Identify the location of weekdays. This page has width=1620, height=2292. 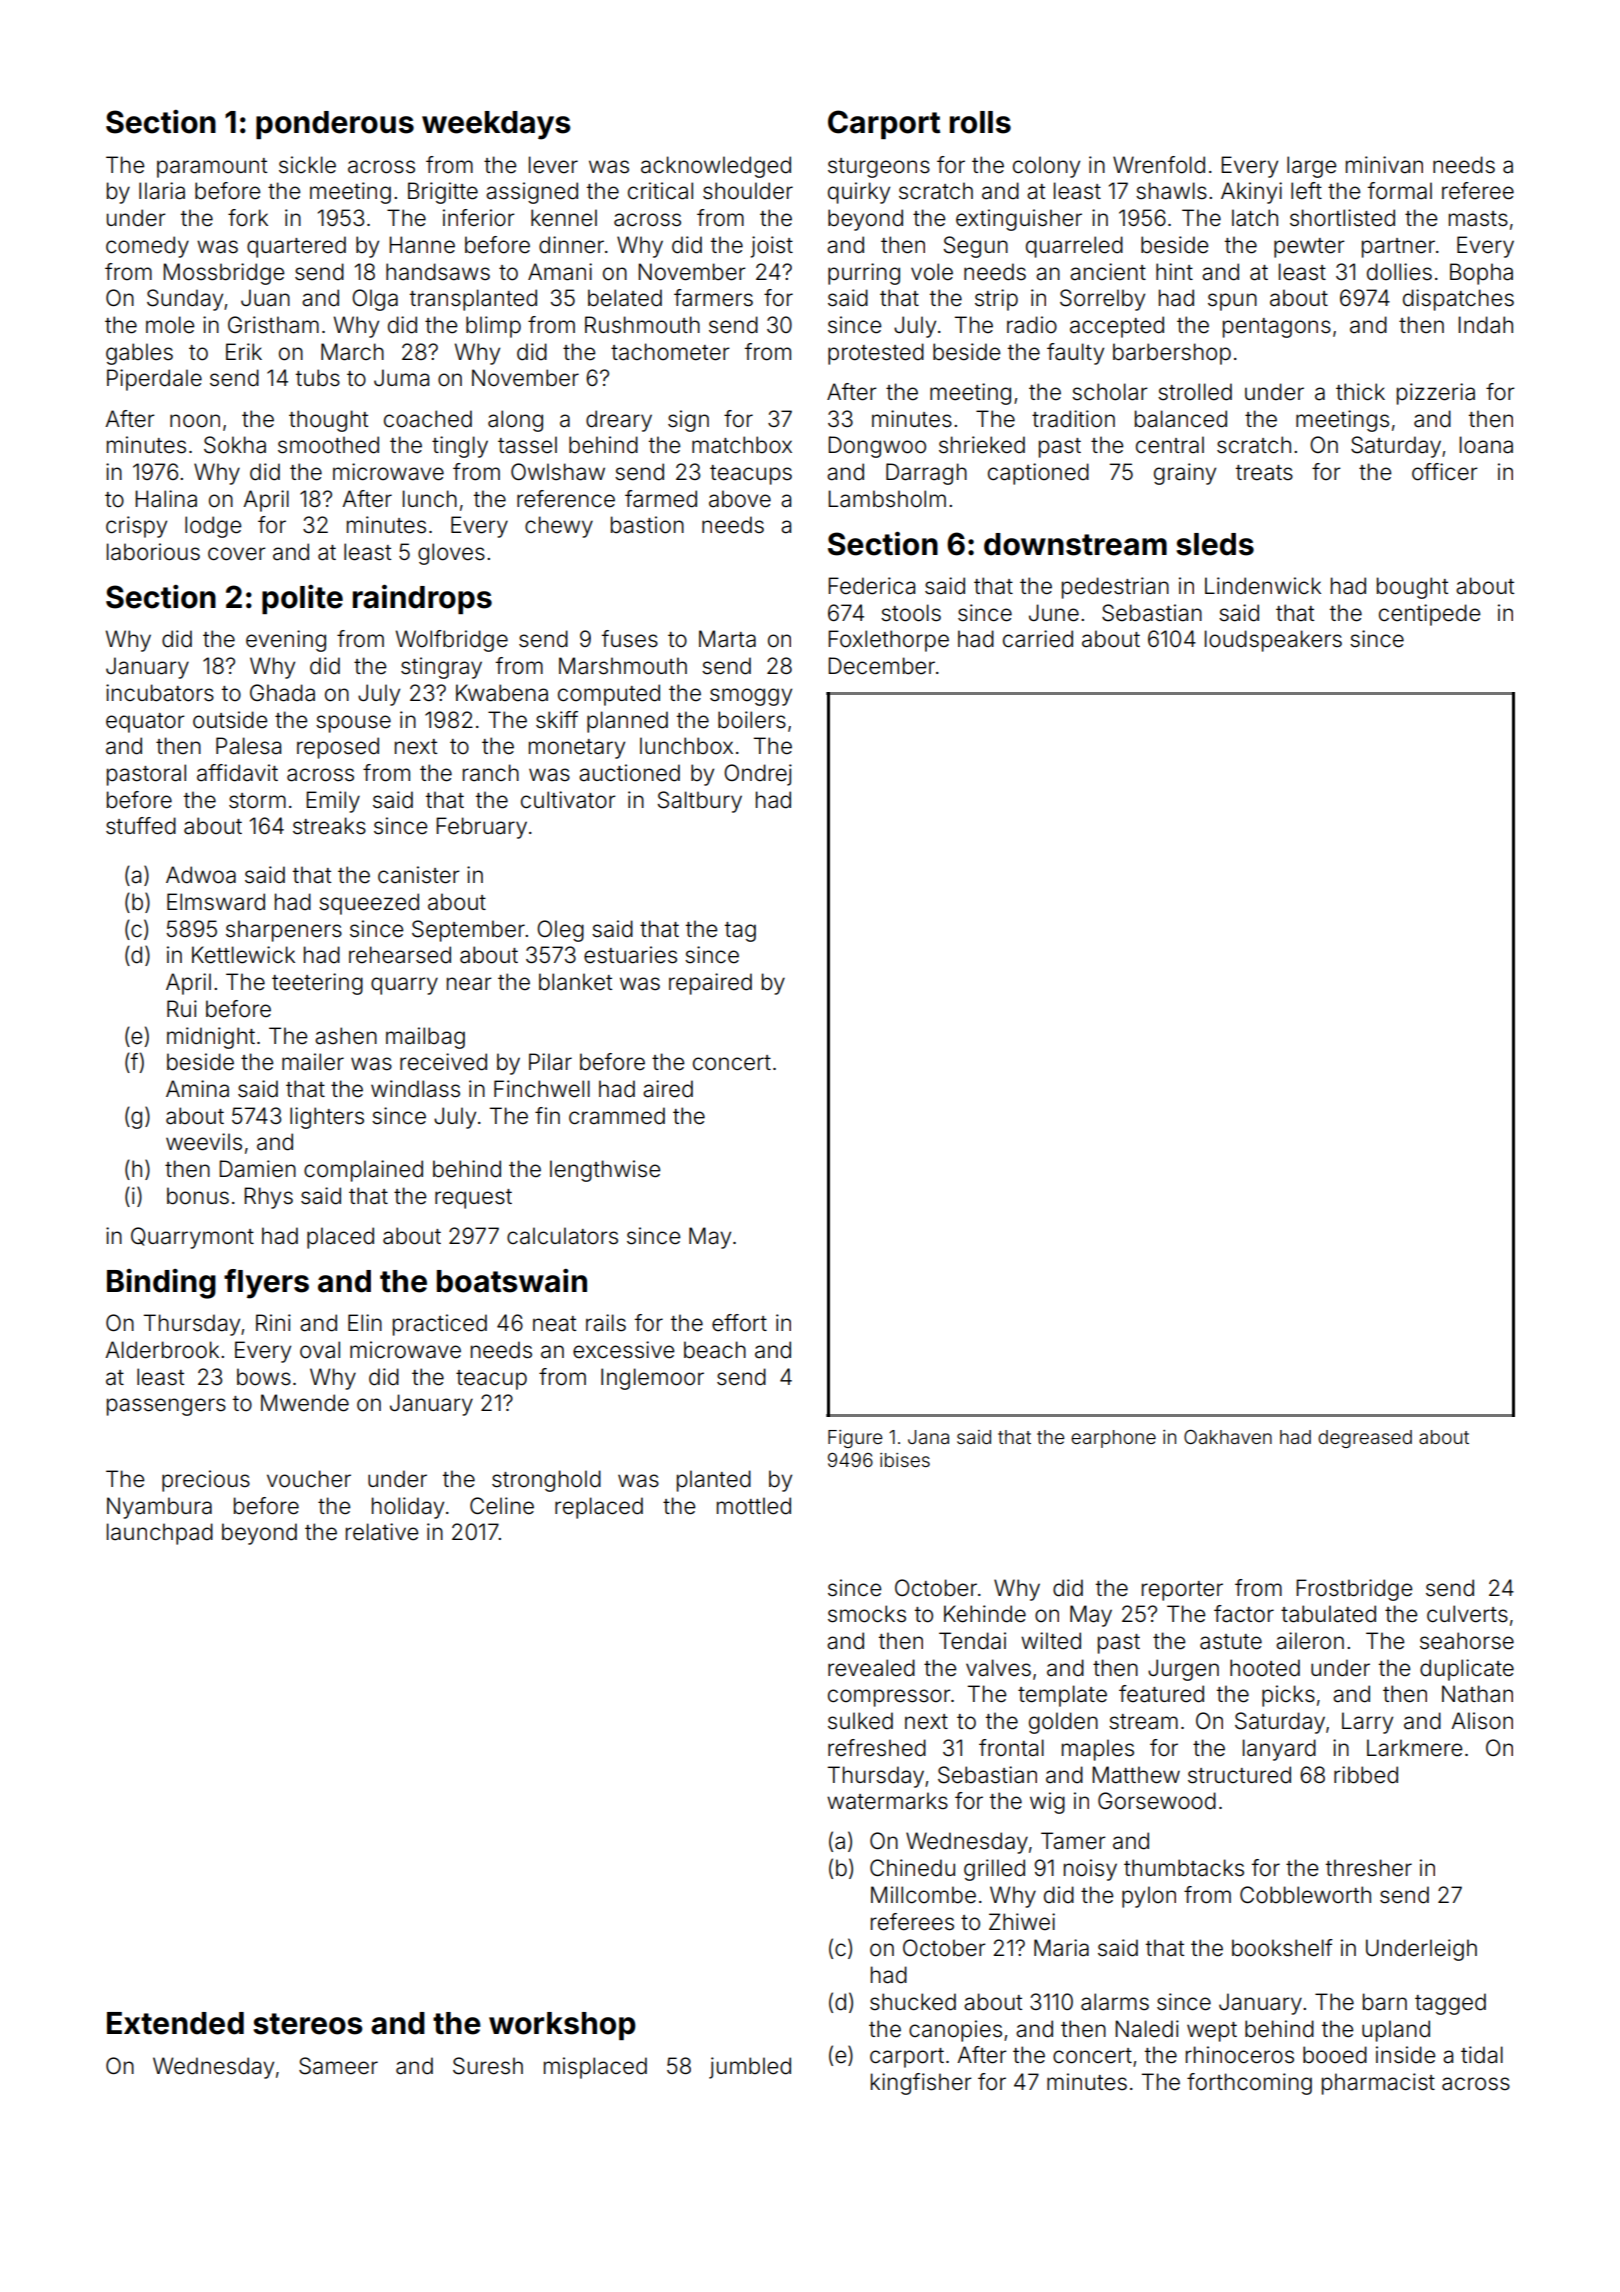
(496, 125).
